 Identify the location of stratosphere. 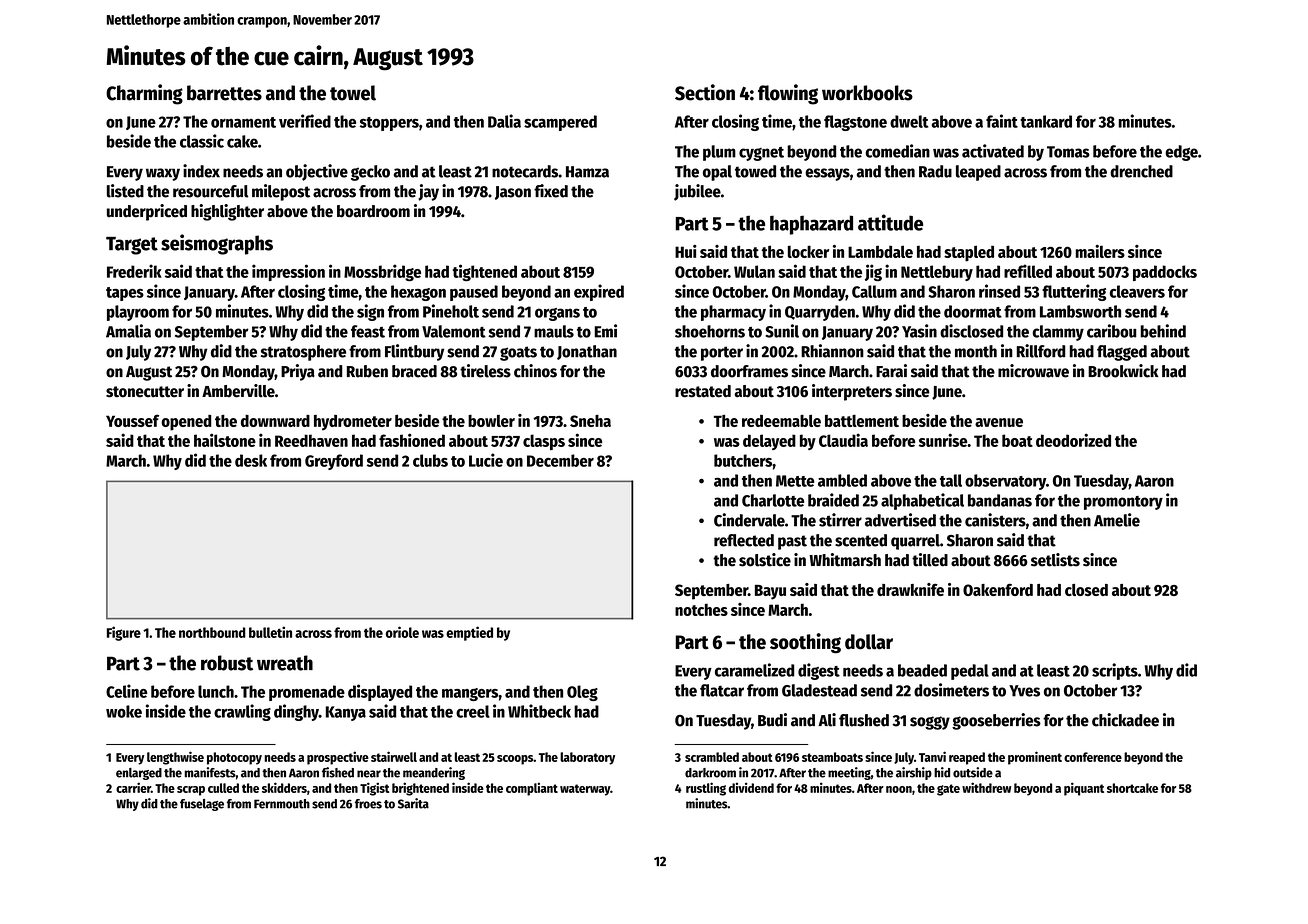
(303, 353).
